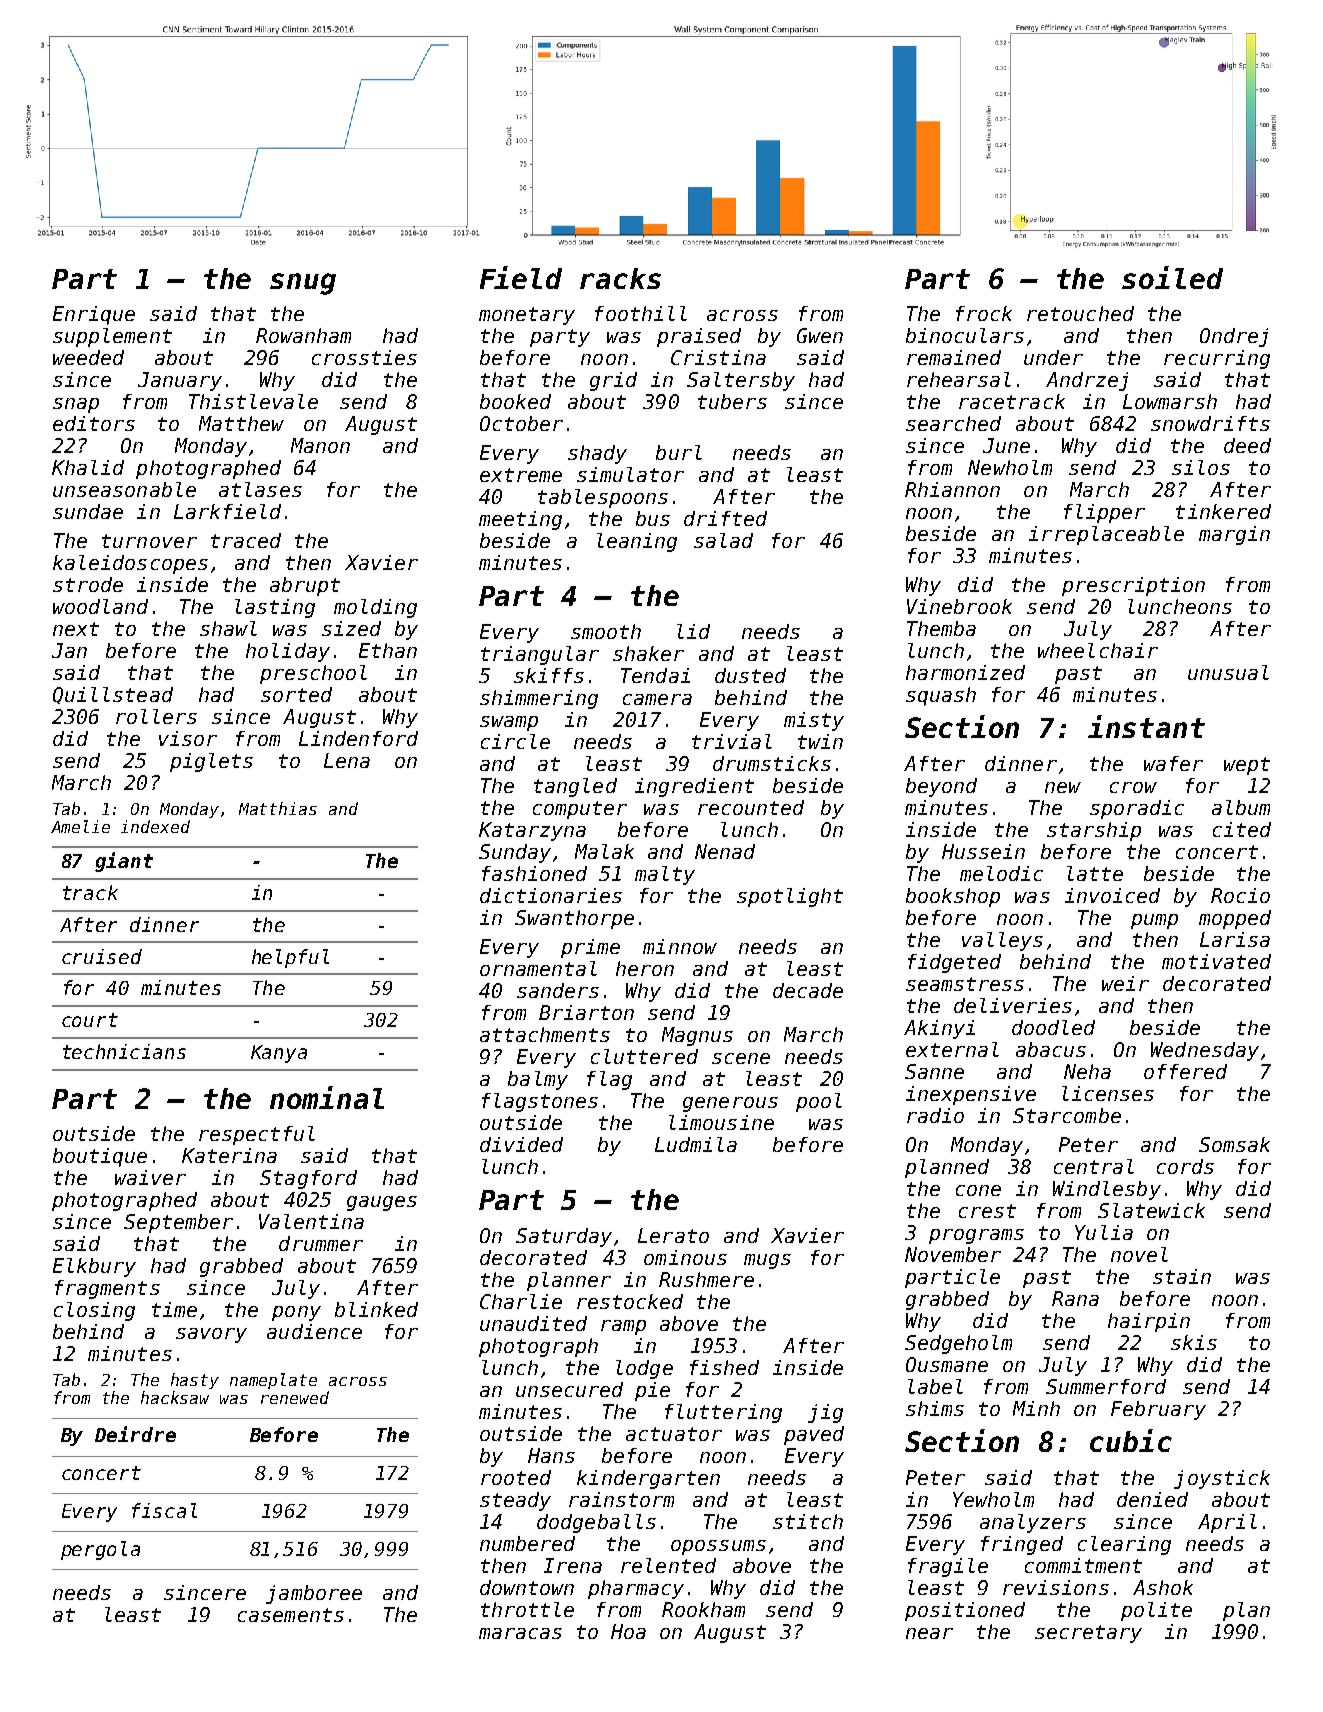  I want to click on drifted, so click(725, 518).
